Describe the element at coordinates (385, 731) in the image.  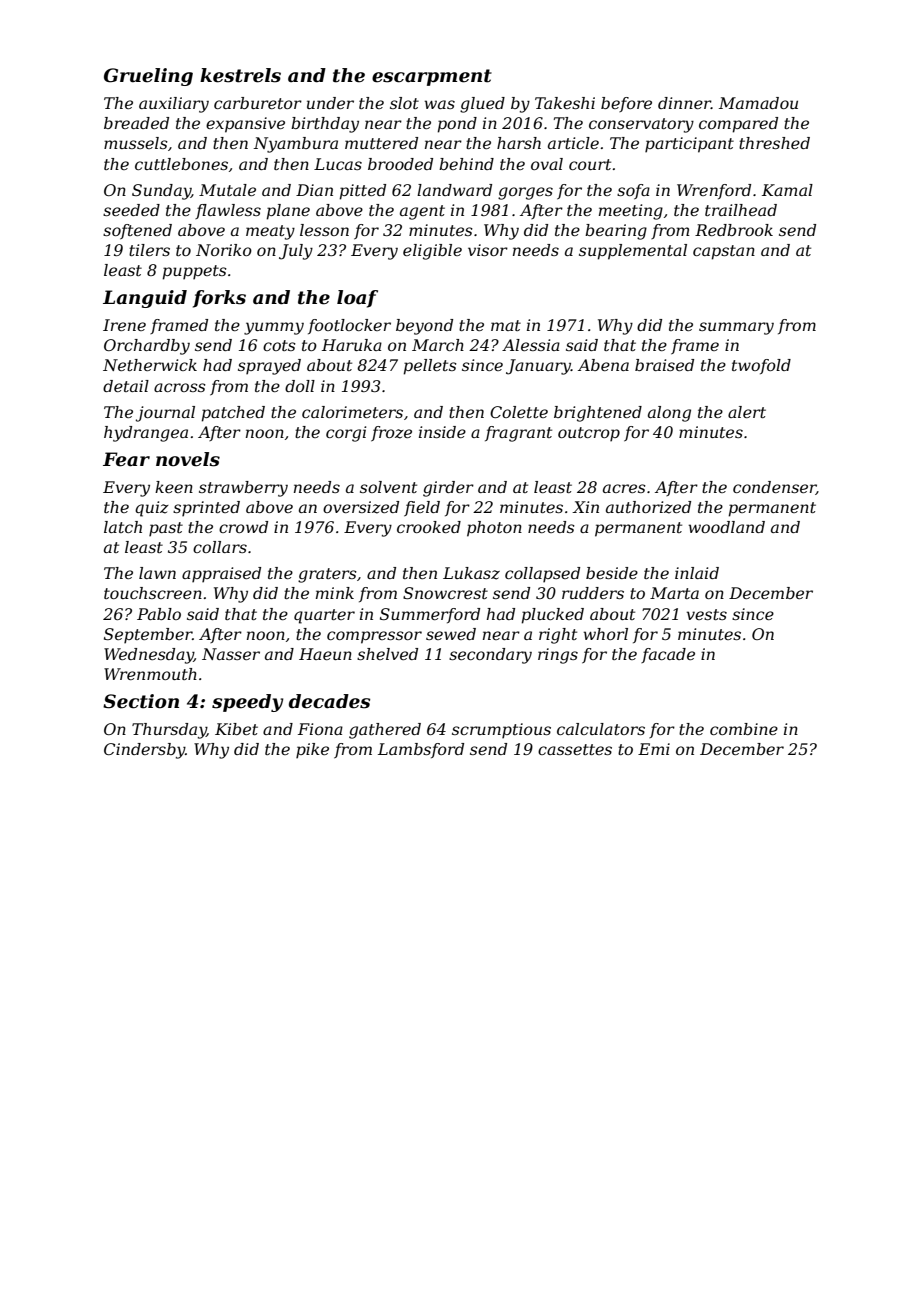
I see `gathered` at that location.
